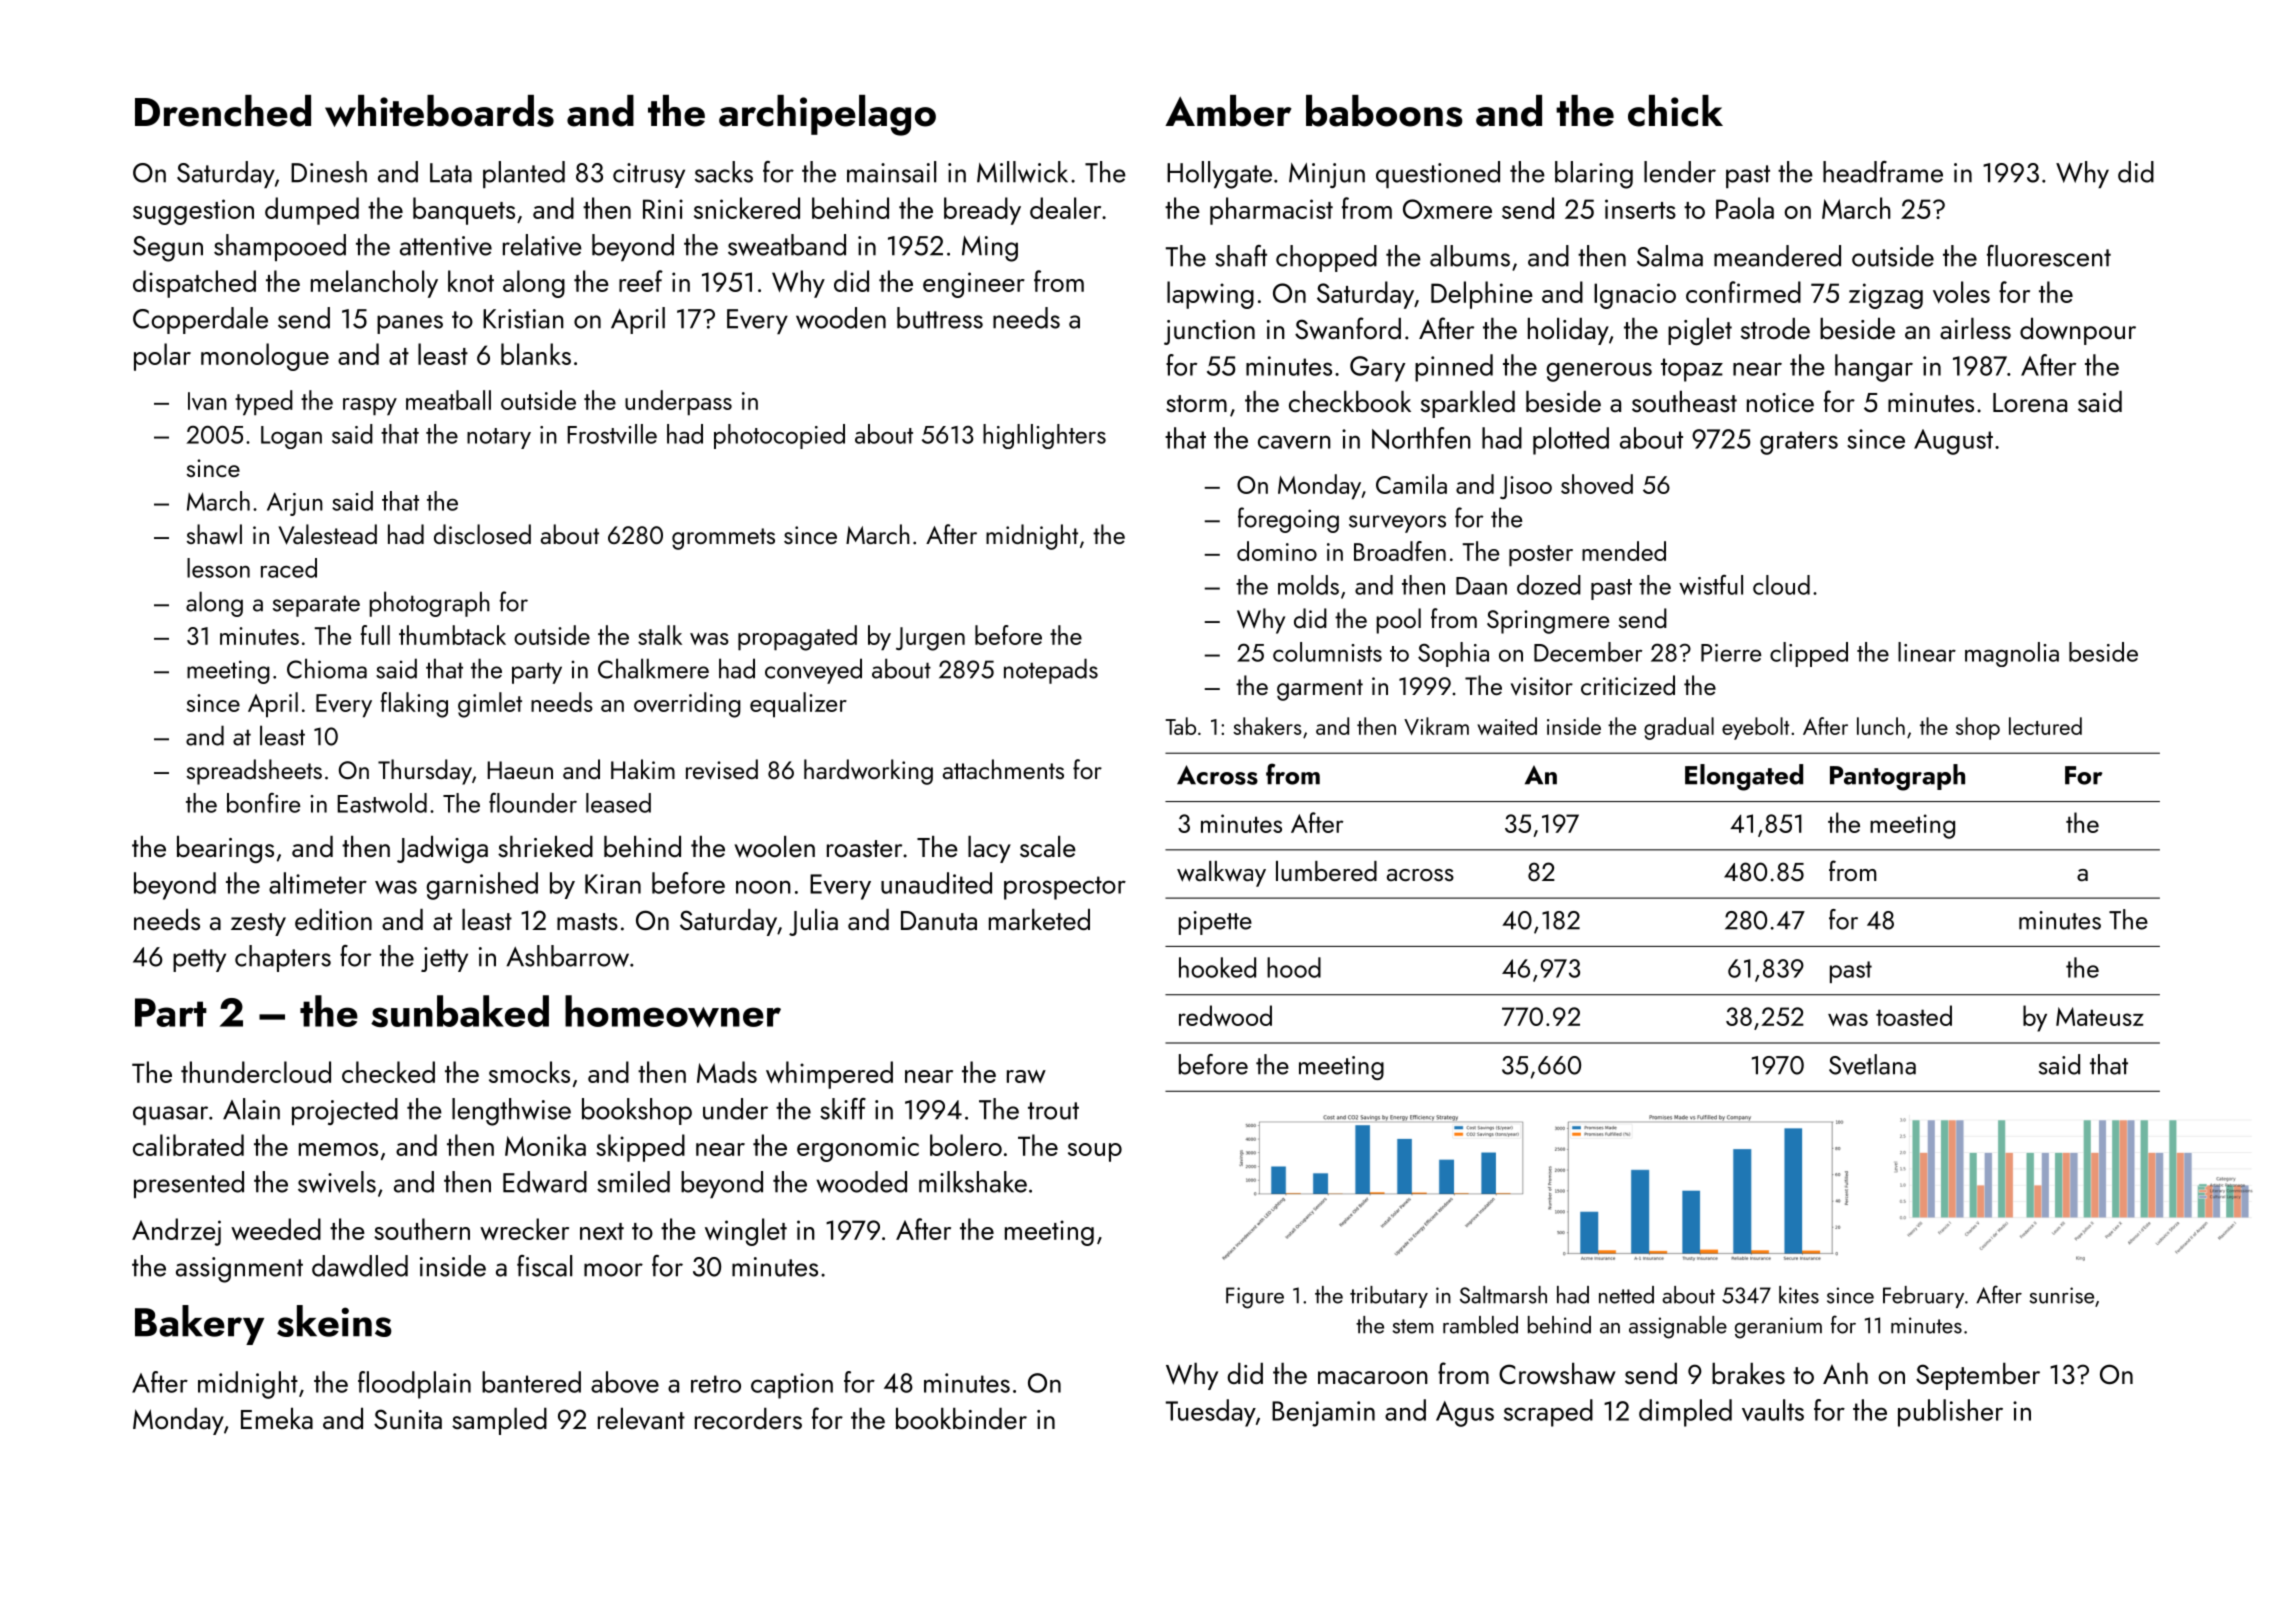  Describe the element at coordinates (1411, 484) in the document. I see `Camila` at that location.
